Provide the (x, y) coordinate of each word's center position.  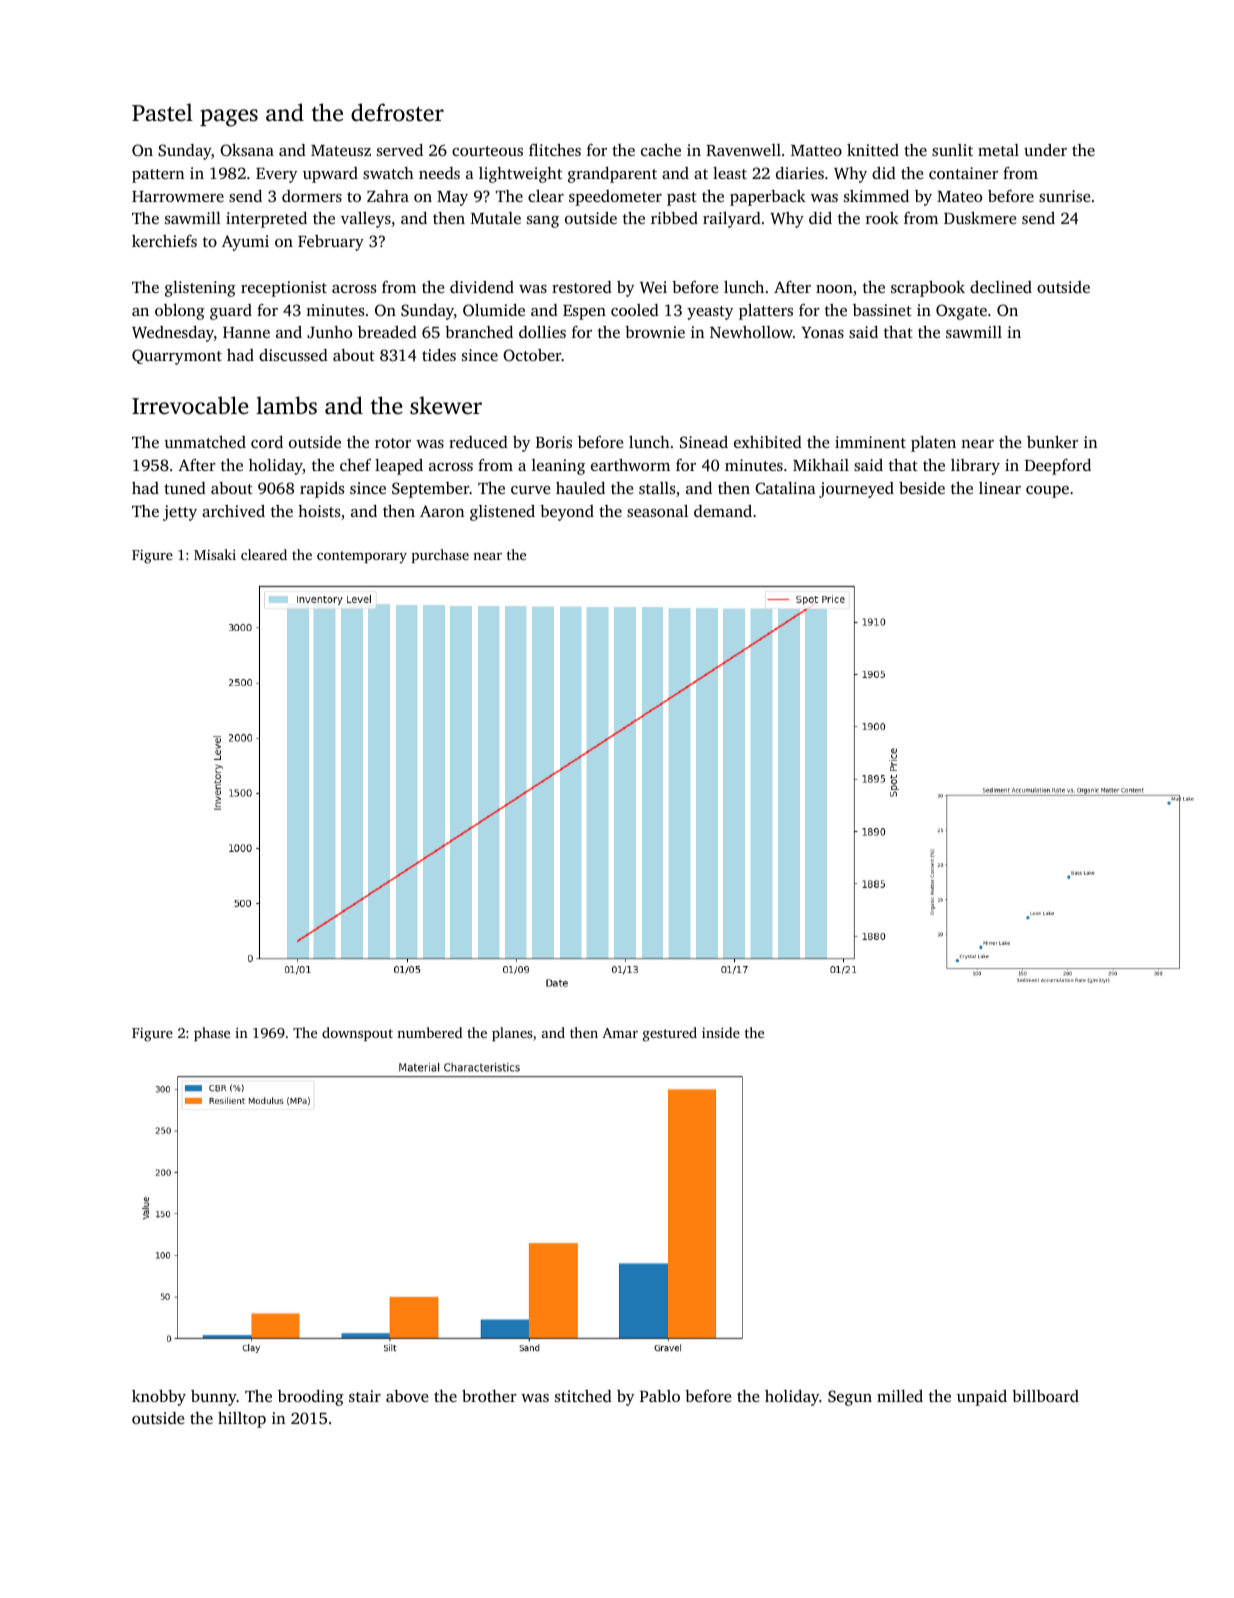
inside (721, 1032)
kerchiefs (164, 241)
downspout (357, 1034)
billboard (1045, 1396)
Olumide (494, 310)
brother (489, 1396)
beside (922, 488)
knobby (159, 1398)
